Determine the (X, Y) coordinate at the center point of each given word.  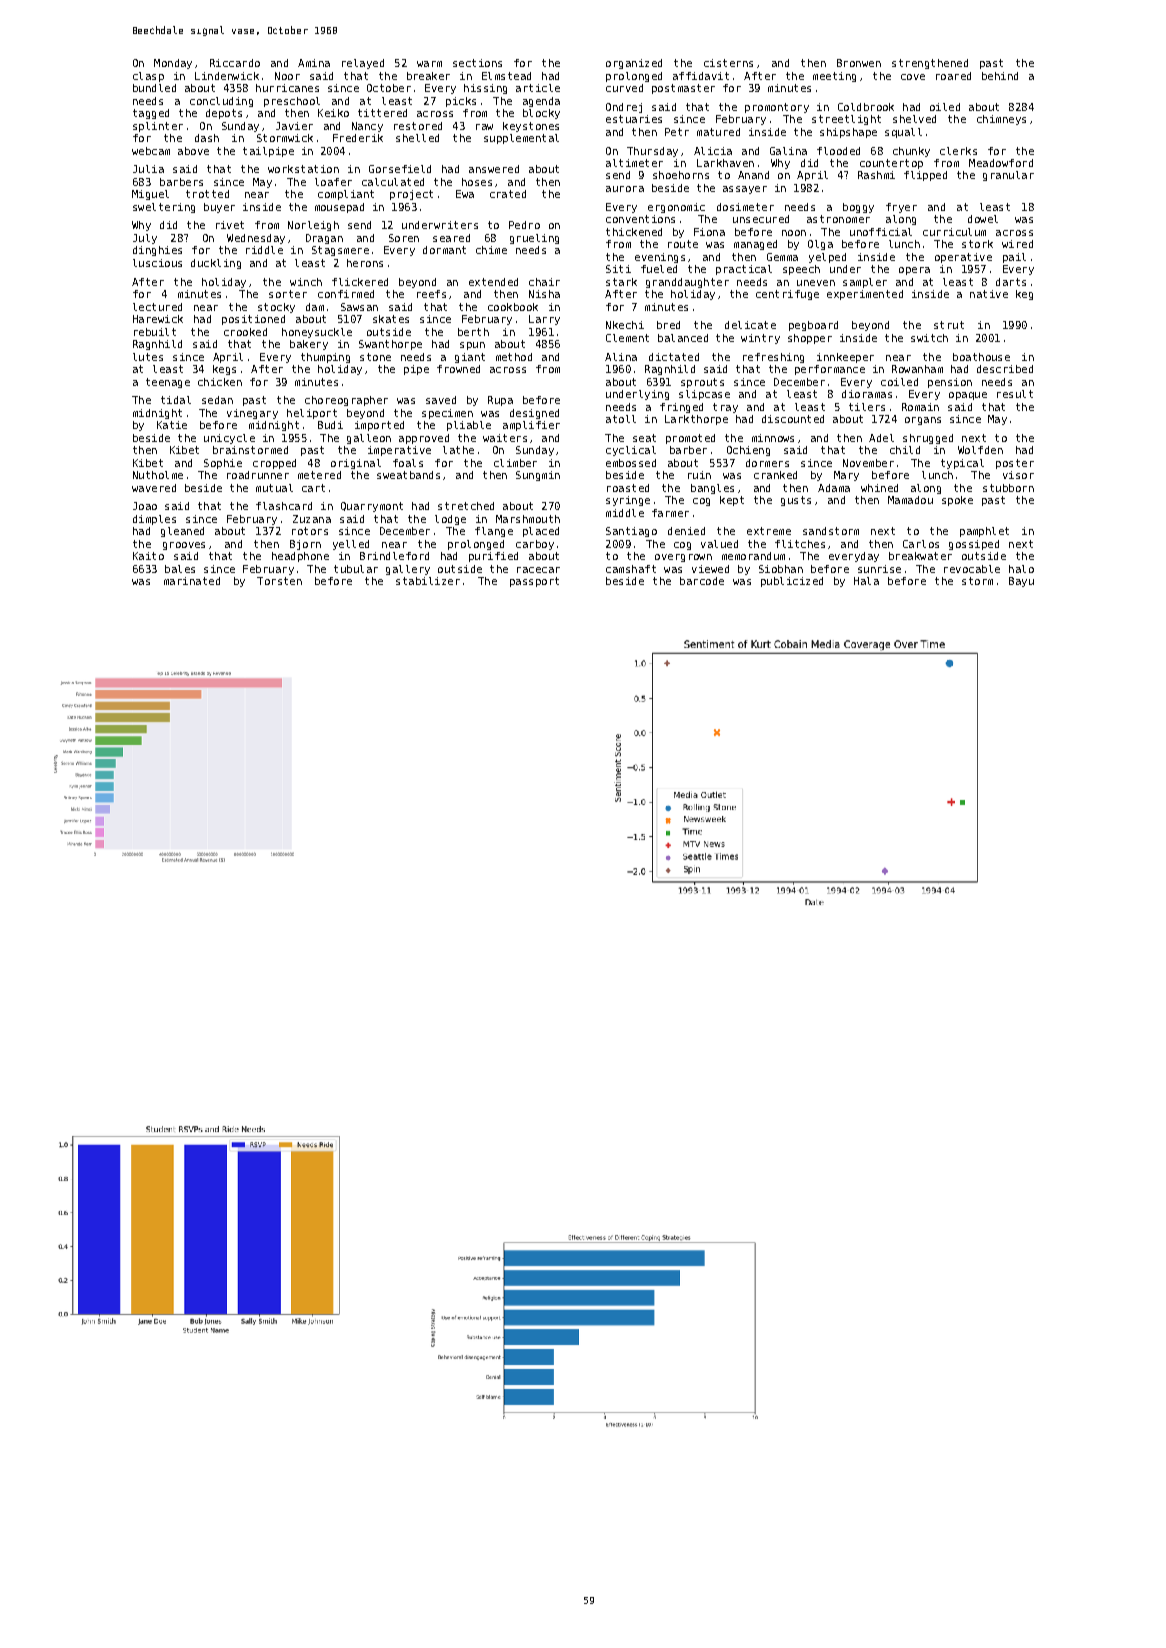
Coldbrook (866, 107)
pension (950, 383)
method (514, 357)
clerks (958, 151)
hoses (477, 182)
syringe (628, 501)
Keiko (333, 113)
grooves (184, 546)
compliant (346, 195)
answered (494, 169)
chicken (220, 382)
